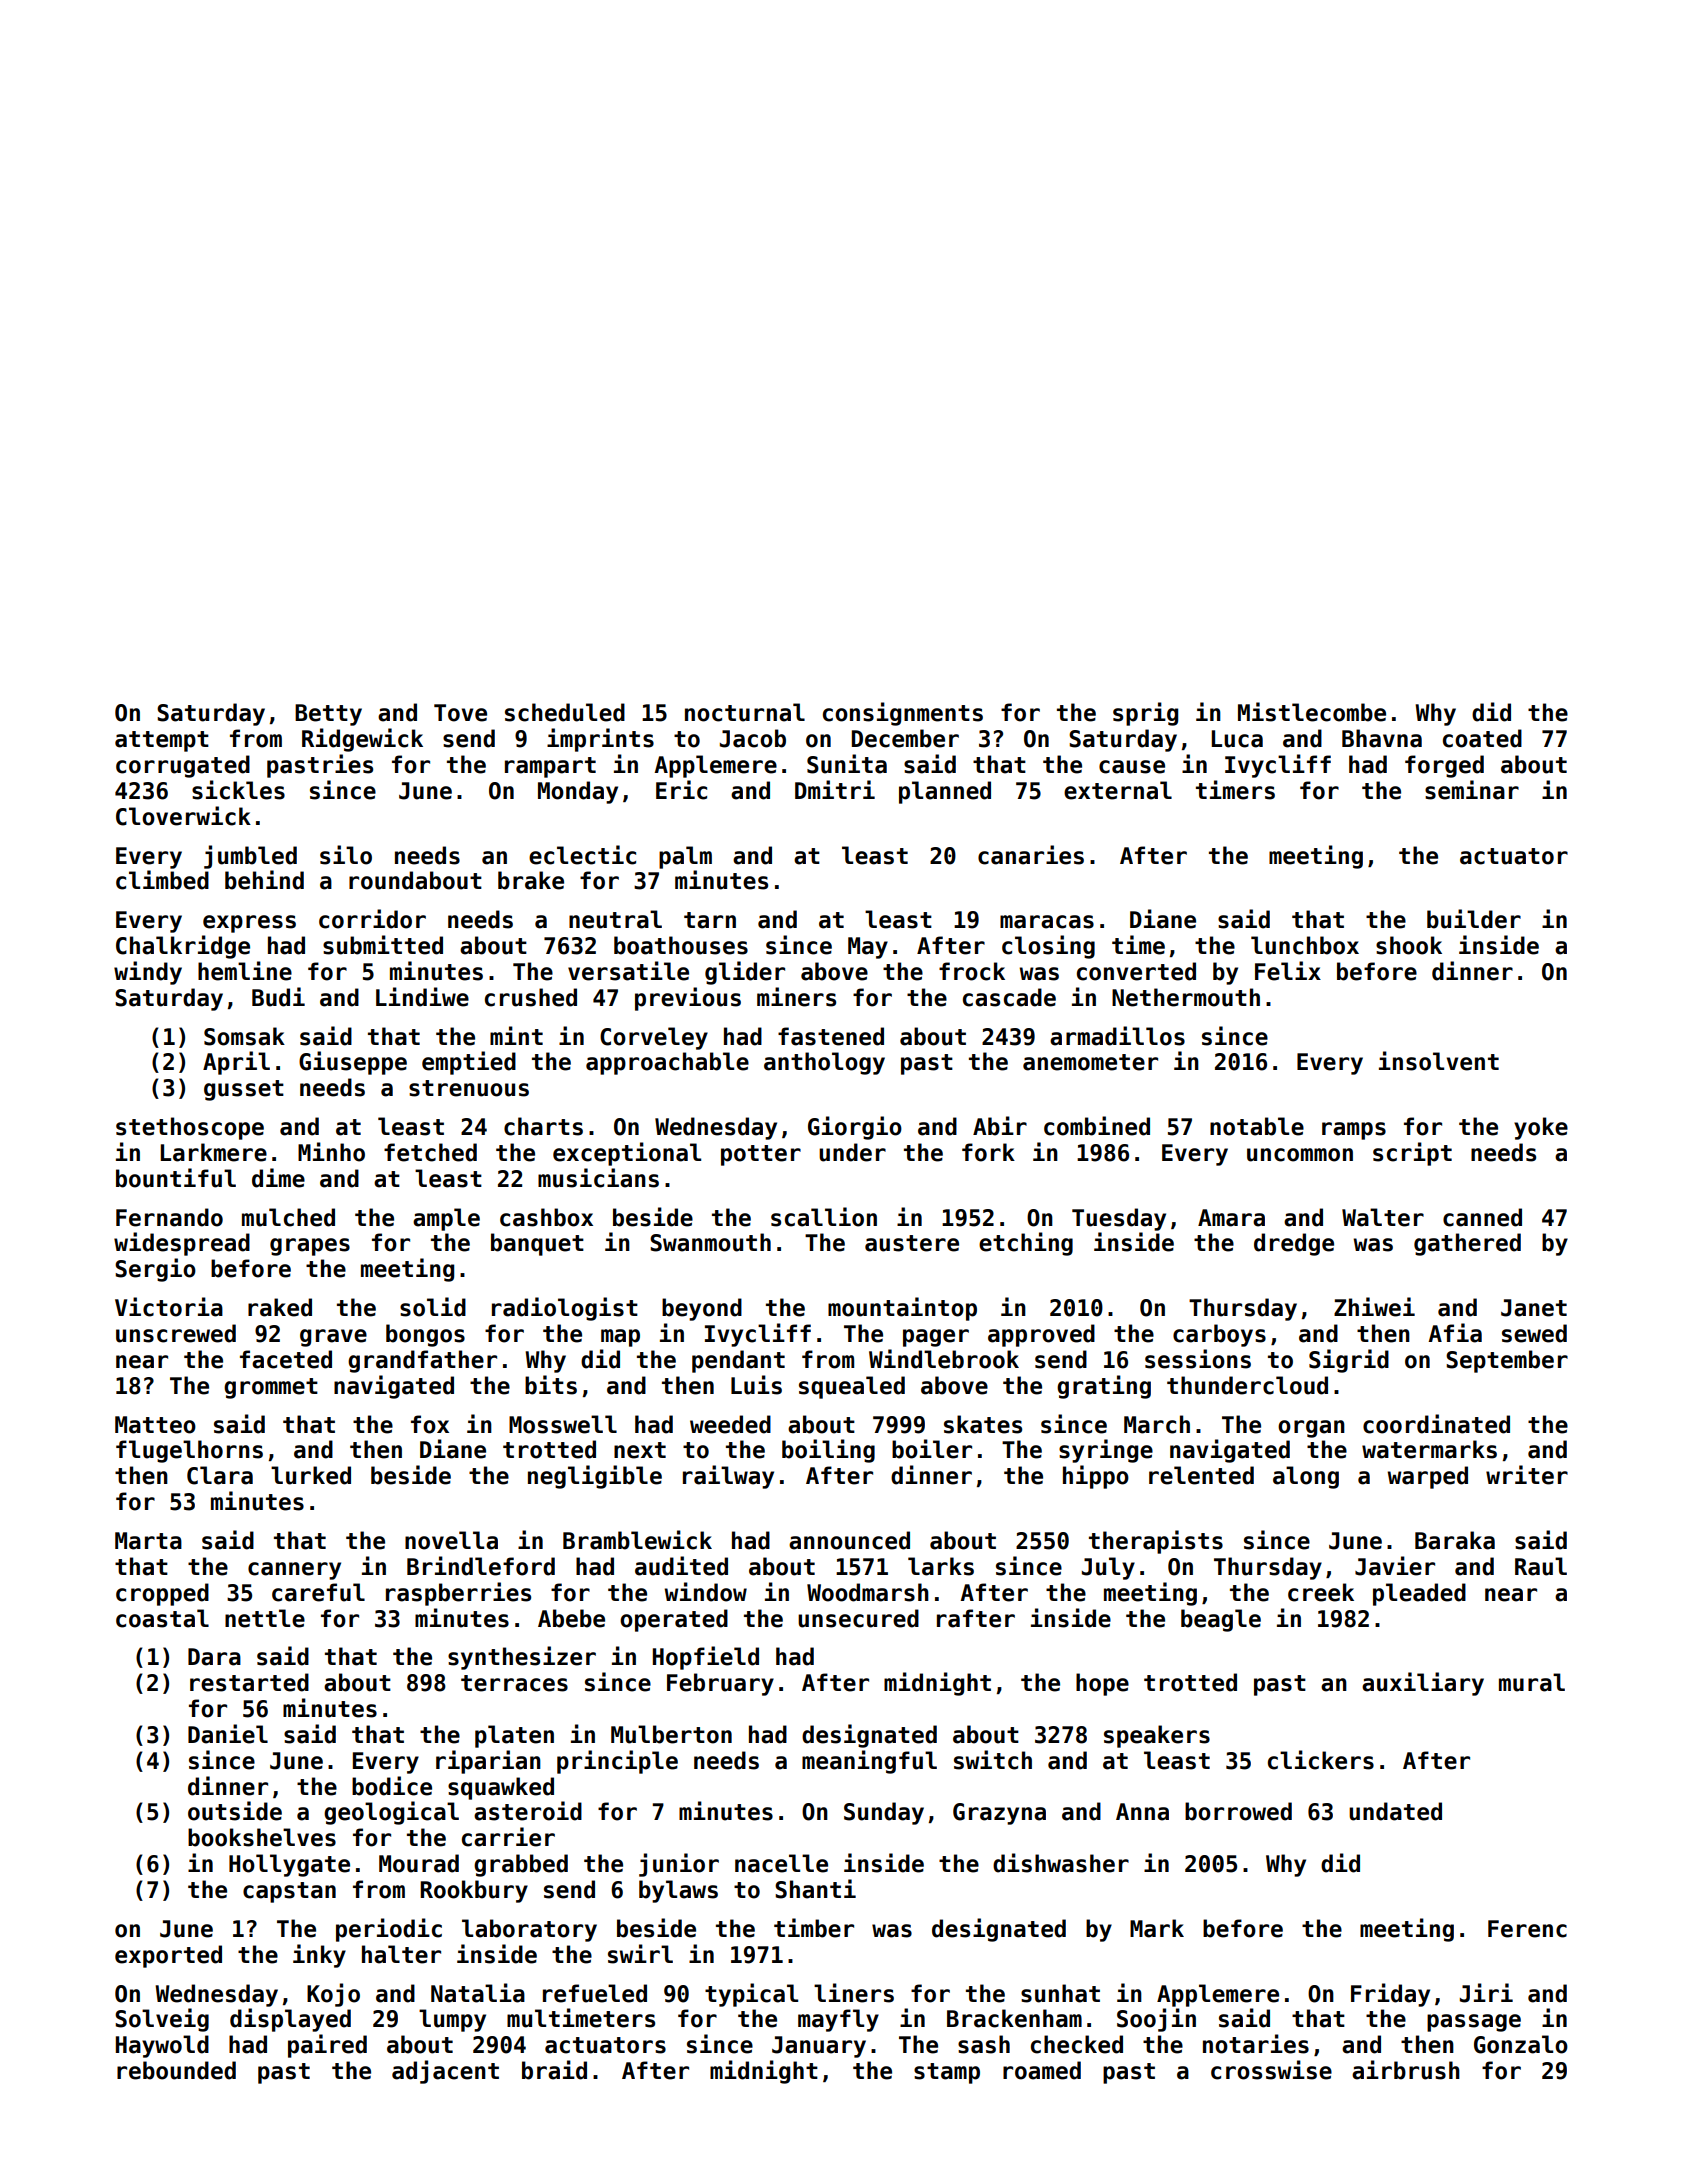 The width and height of the screenshot is (1683, 2178). I want to click on adjacent, so click(445, 2072).
